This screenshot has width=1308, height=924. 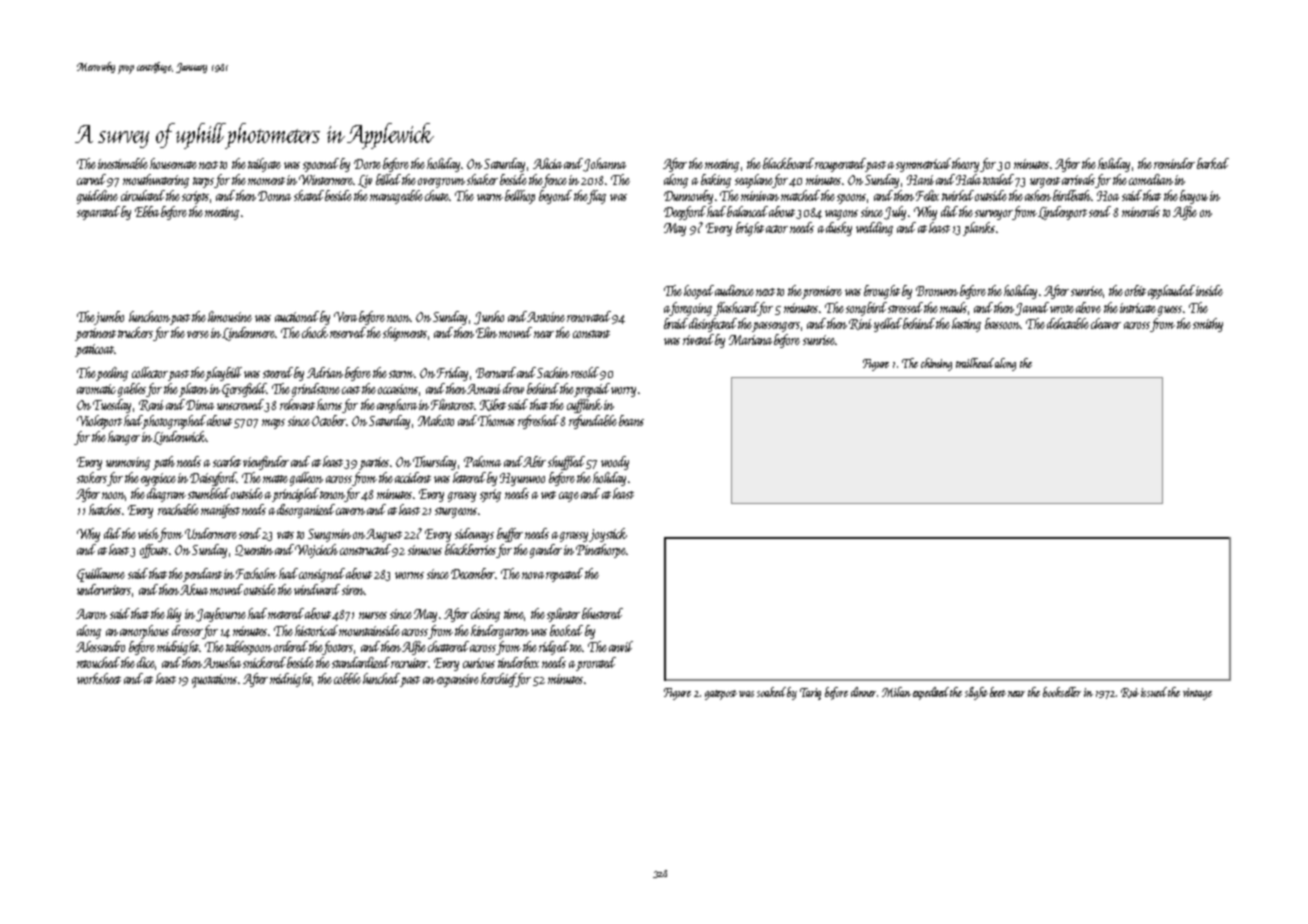 I want to click on Wojciech, so click(x=316, y=551).
